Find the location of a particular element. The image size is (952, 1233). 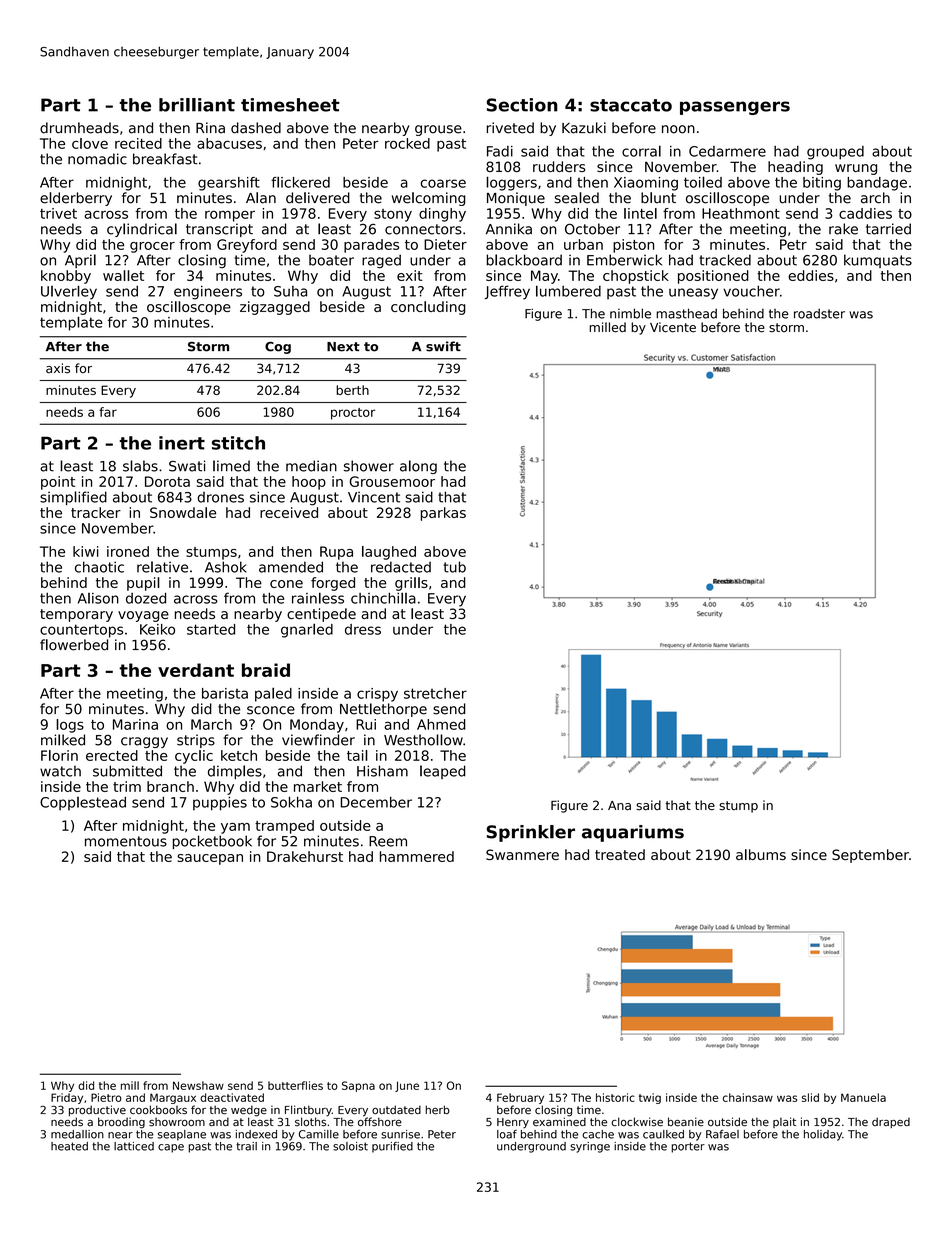

Vicente is located at coordinates (673, 327).
